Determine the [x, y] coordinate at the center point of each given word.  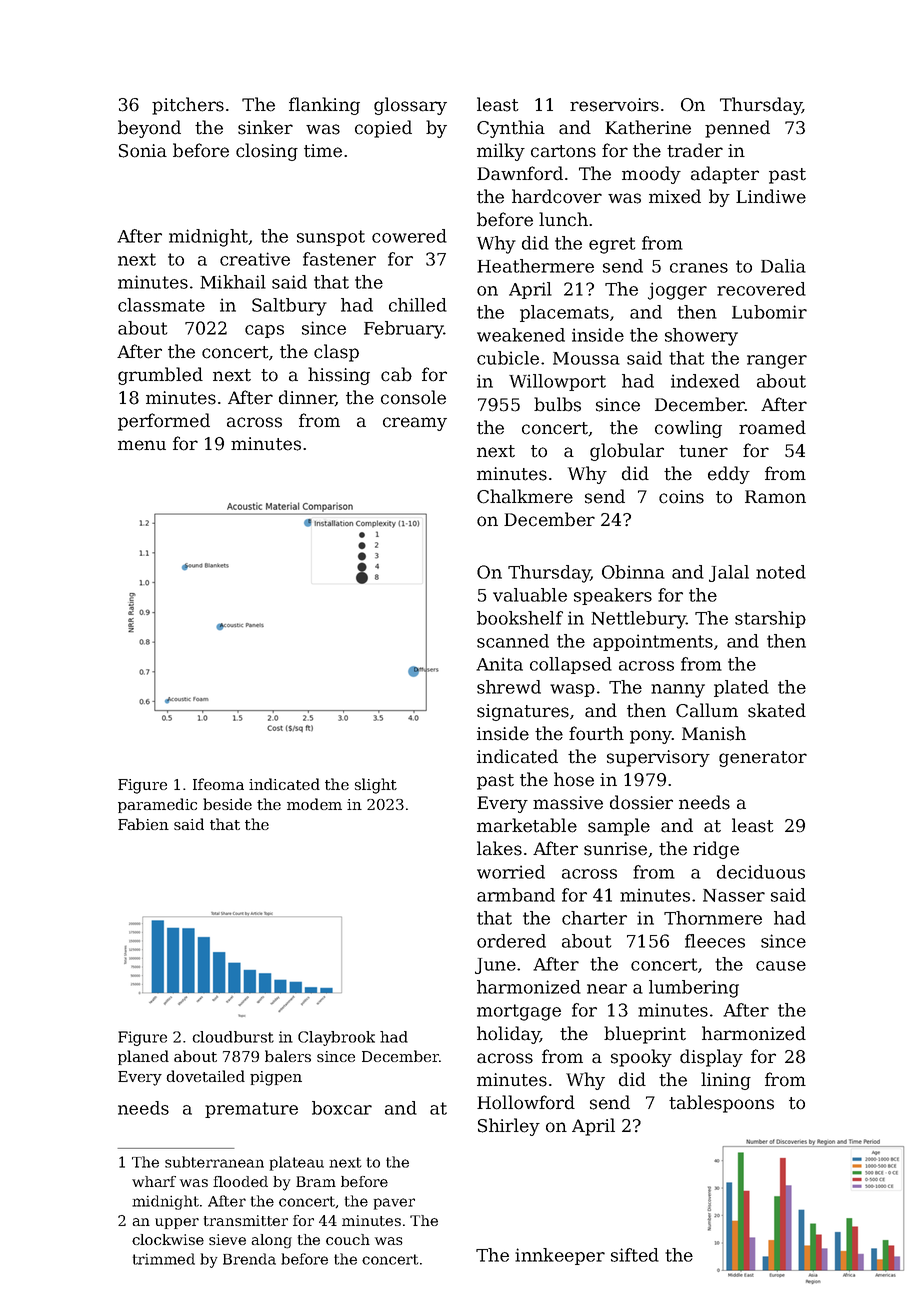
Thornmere [713, 918]
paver [394, 1204]
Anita [499, 664]
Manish [714, 733]
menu [142, 445]
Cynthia [511, 129]
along [271, 1241]
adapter [725, 175]
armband [516, 895]
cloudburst [233, 1037]
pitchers [188, 106]
